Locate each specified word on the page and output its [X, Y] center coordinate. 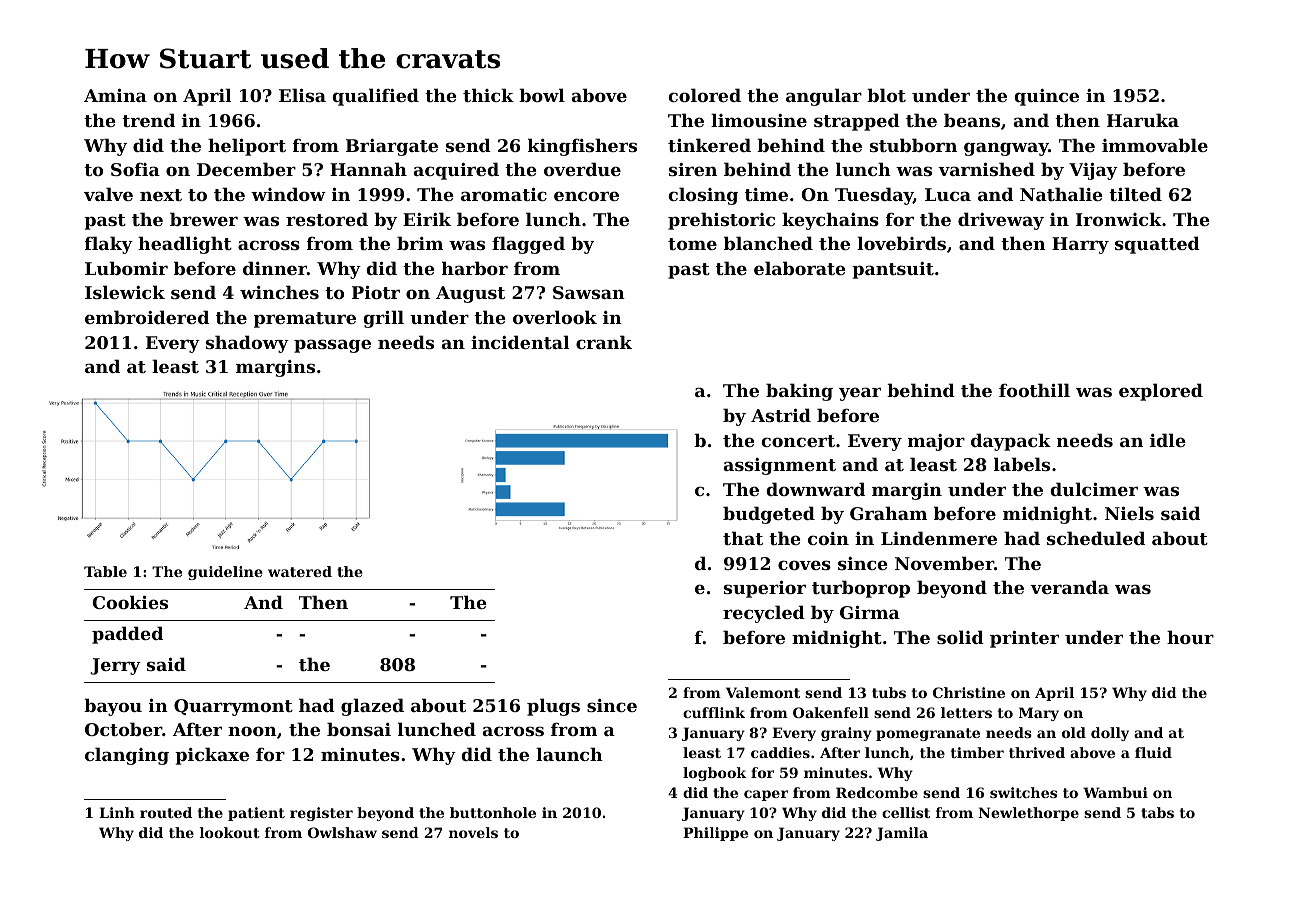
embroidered [147, 317]
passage [332, 346]
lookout [230, 832]
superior [765, 589]
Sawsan [589, 292]
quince [1046, 97]
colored [704, 95]
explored [1161, 392]
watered [300, 571]
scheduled [1096, 538]
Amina [115, 95]
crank [604, 342]
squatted [1157, 245]
